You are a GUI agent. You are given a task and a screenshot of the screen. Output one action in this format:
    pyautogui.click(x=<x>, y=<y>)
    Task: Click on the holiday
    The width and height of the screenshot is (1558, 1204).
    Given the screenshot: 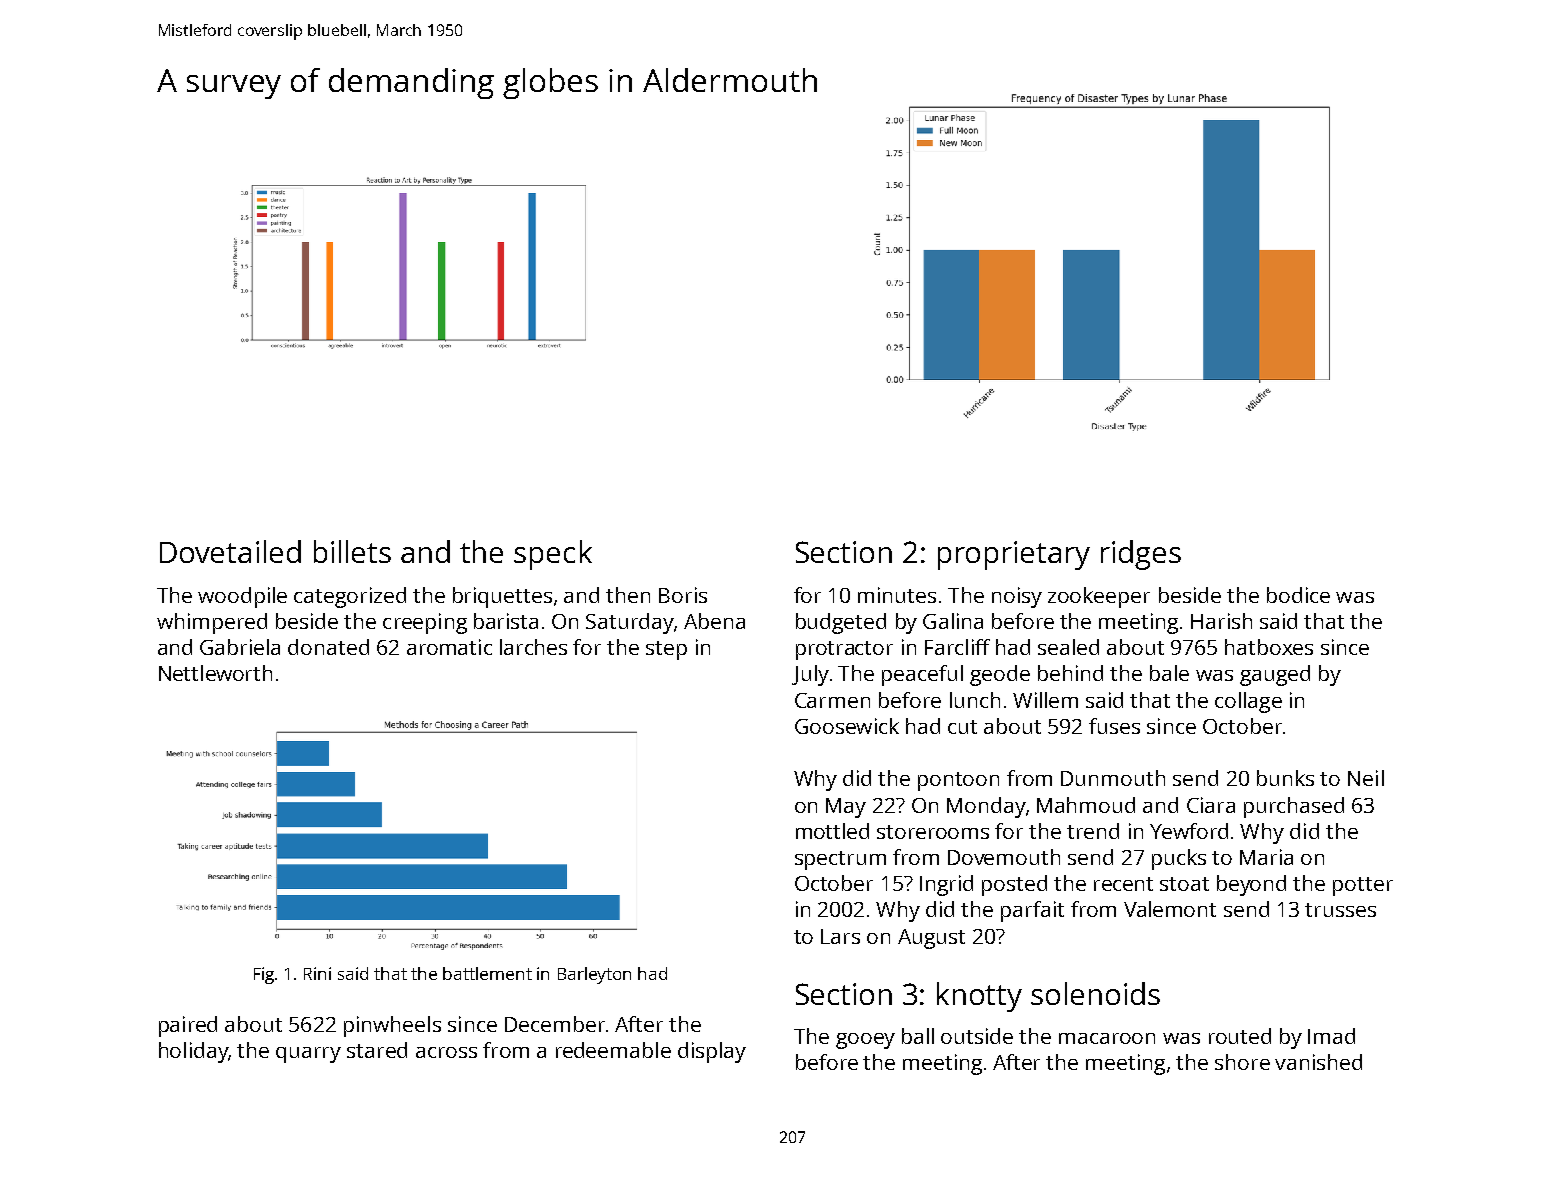 What is the action you would take?
    pyautogui.click(x=193, y=1052)
